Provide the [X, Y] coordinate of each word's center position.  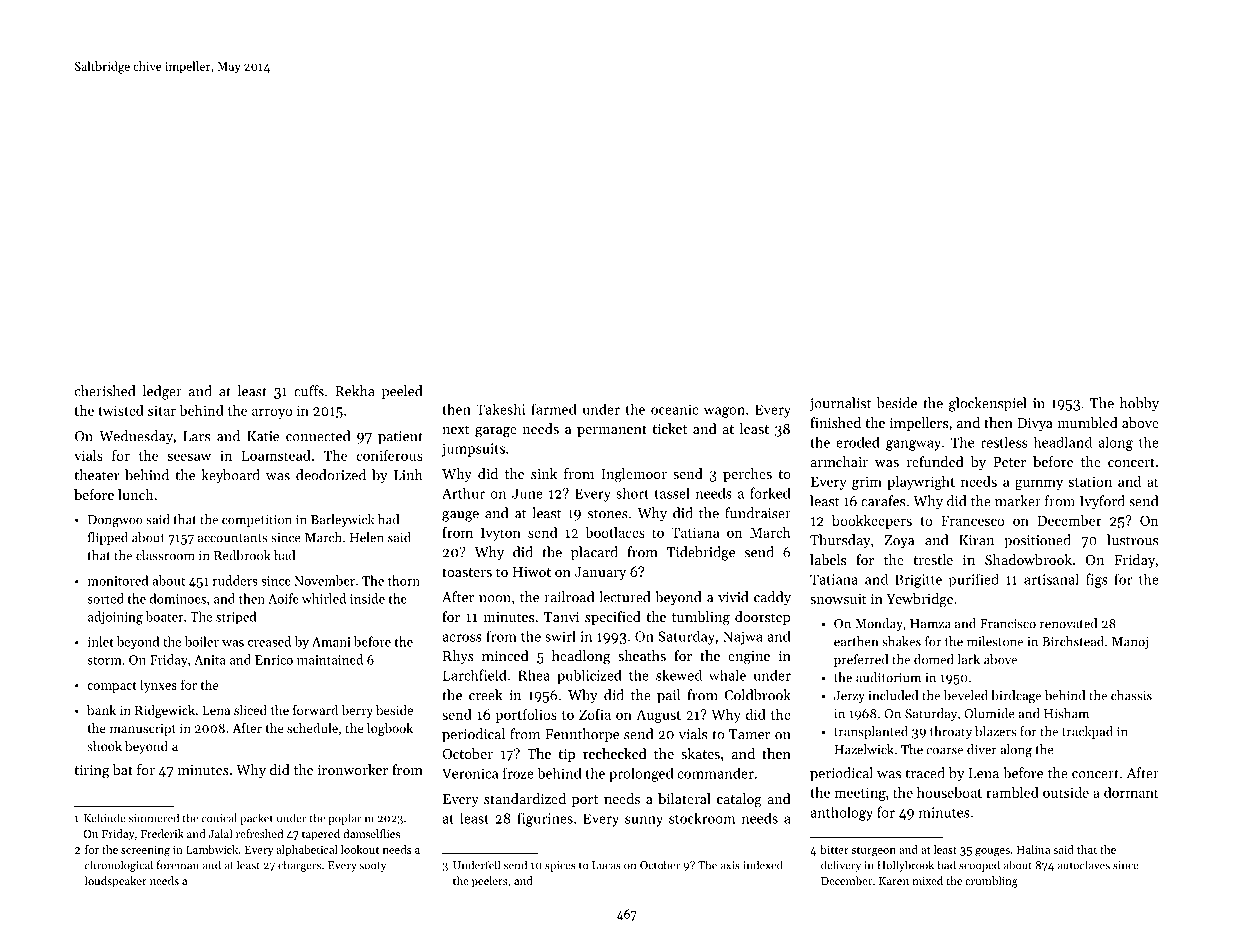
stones [608, 514]
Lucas [606, 865]
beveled [966, 695]
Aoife [283, 598]
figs [1097, 580]
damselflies [371, 833]
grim [867, 483]
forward [315, 710]
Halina [1033, 849]
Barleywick [342, 520]
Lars [196, 436]
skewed [679, 675]
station [1090, 481]
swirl [560, 636]
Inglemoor [634, 475]
